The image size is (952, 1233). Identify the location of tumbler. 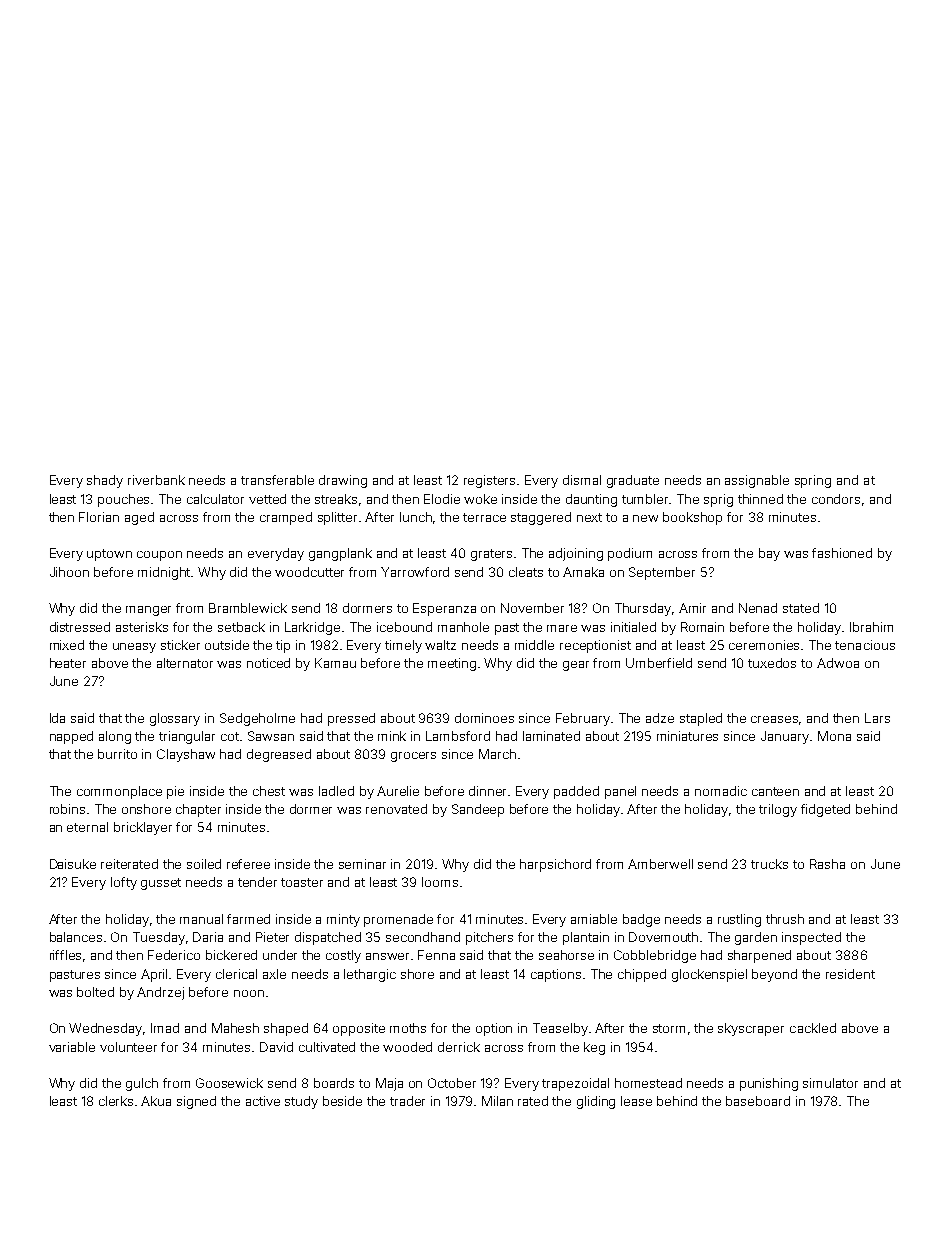
(646, 499).
